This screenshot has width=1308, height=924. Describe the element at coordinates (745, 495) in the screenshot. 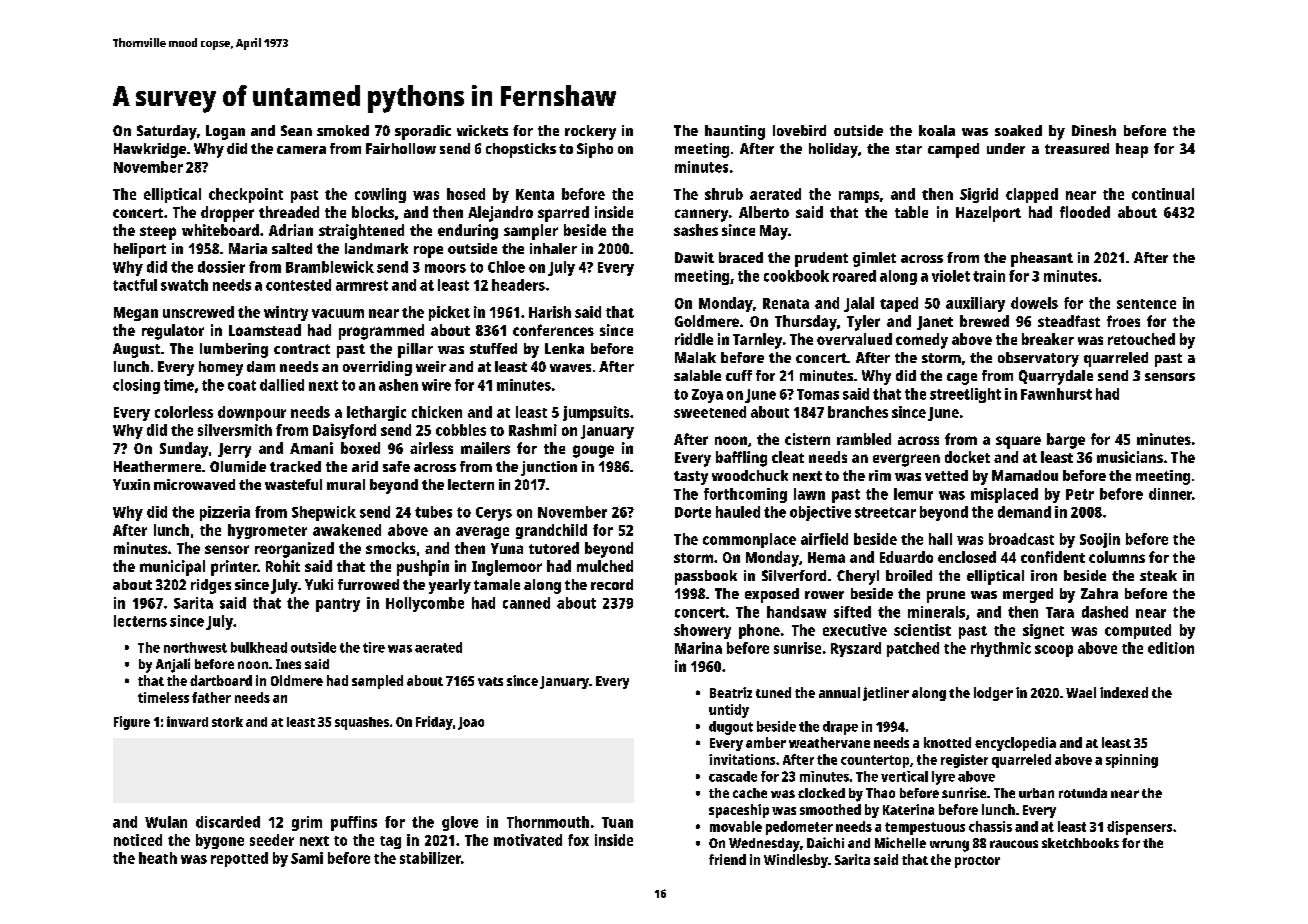

I see `forthcoming` at that location.
